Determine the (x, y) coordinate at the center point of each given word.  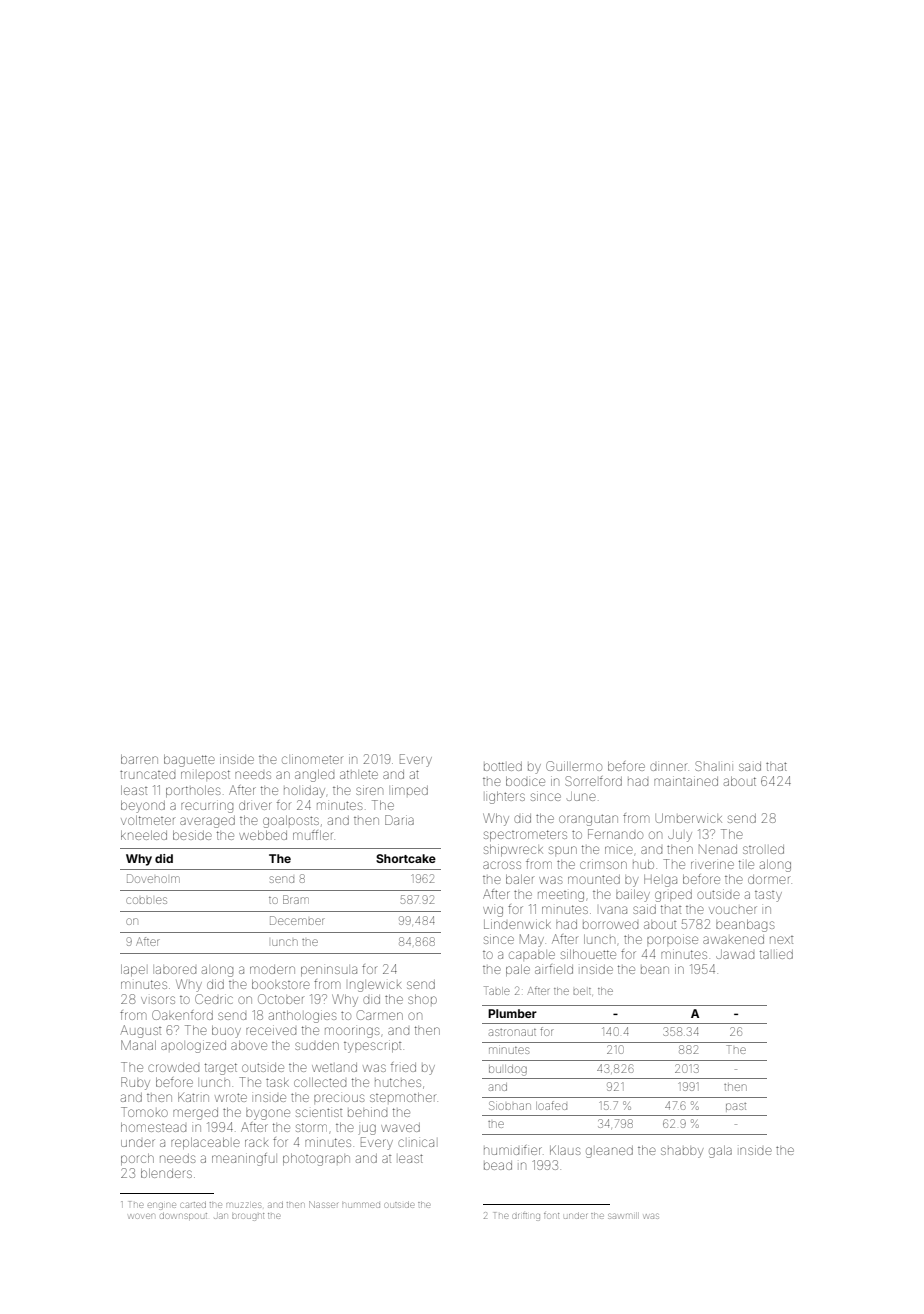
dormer (768, 879)
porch (137, 1159)
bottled (503, 766)
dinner (668, 767)
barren (139, 759)
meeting (561, 896)
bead (498, 1165)
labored (176, 970)
